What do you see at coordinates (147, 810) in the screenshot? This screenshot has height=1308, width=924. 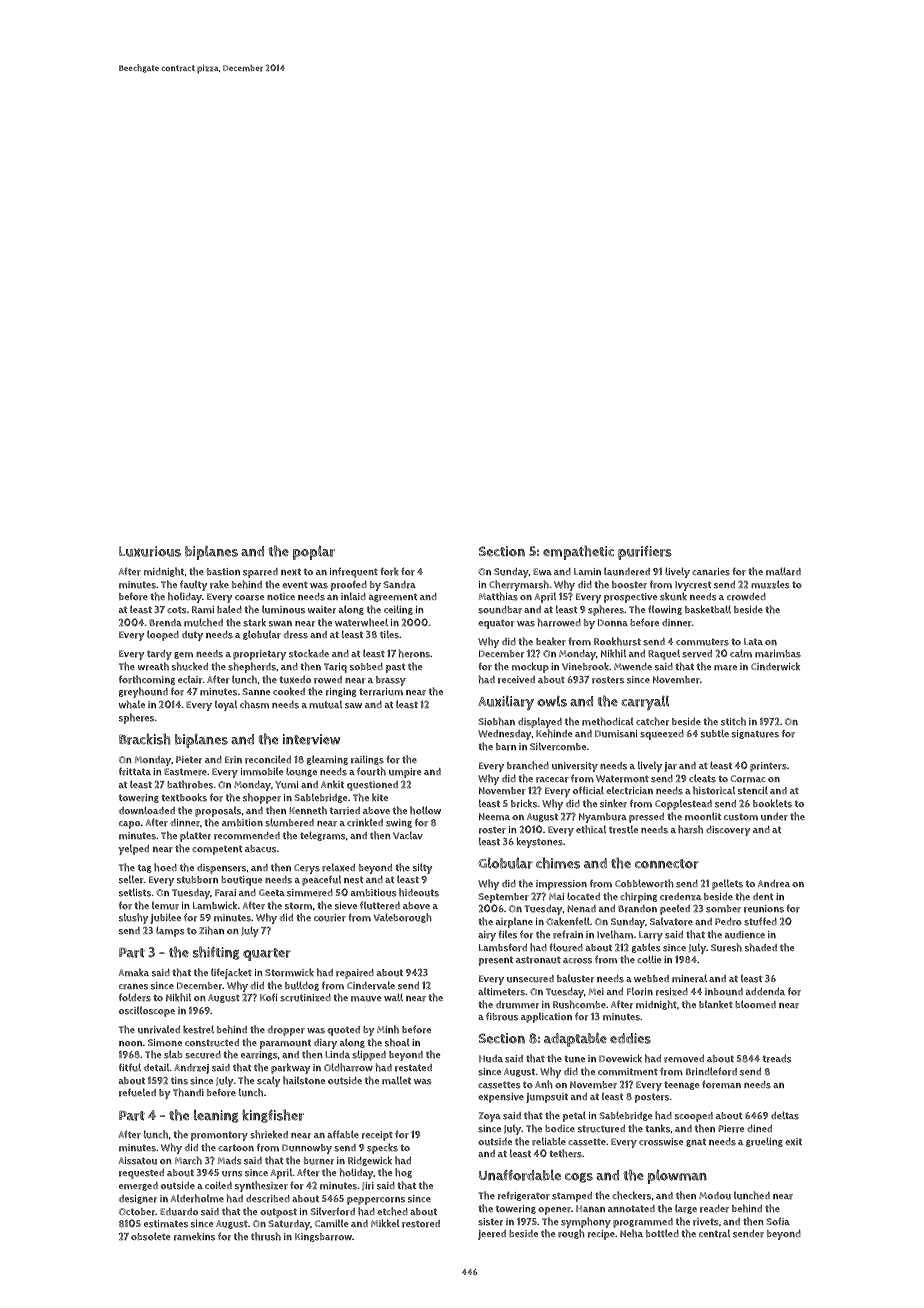 I see `downloaded` at bounding box center [147, 810].
